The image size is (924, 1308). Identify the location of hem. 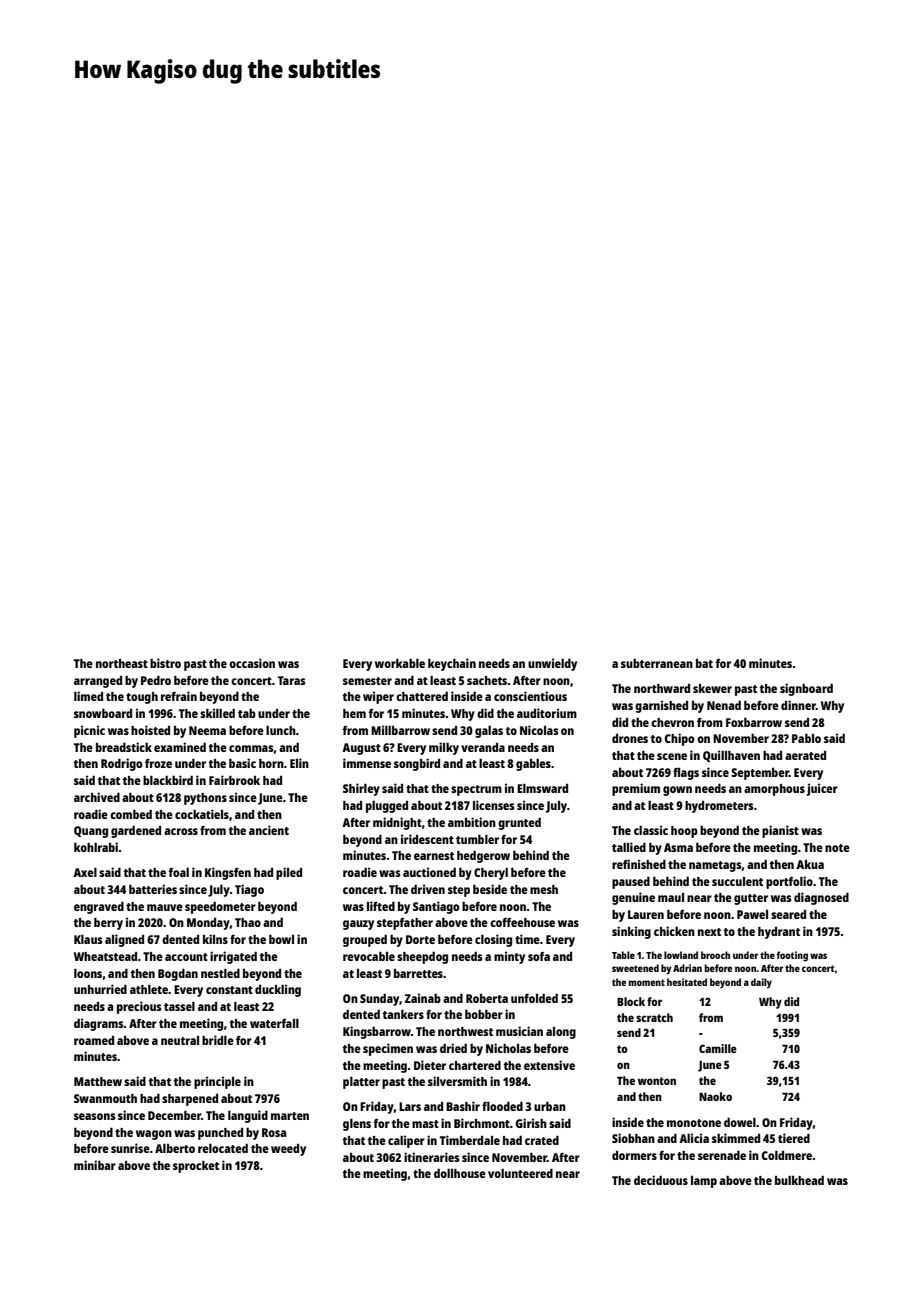
(354, 713).
